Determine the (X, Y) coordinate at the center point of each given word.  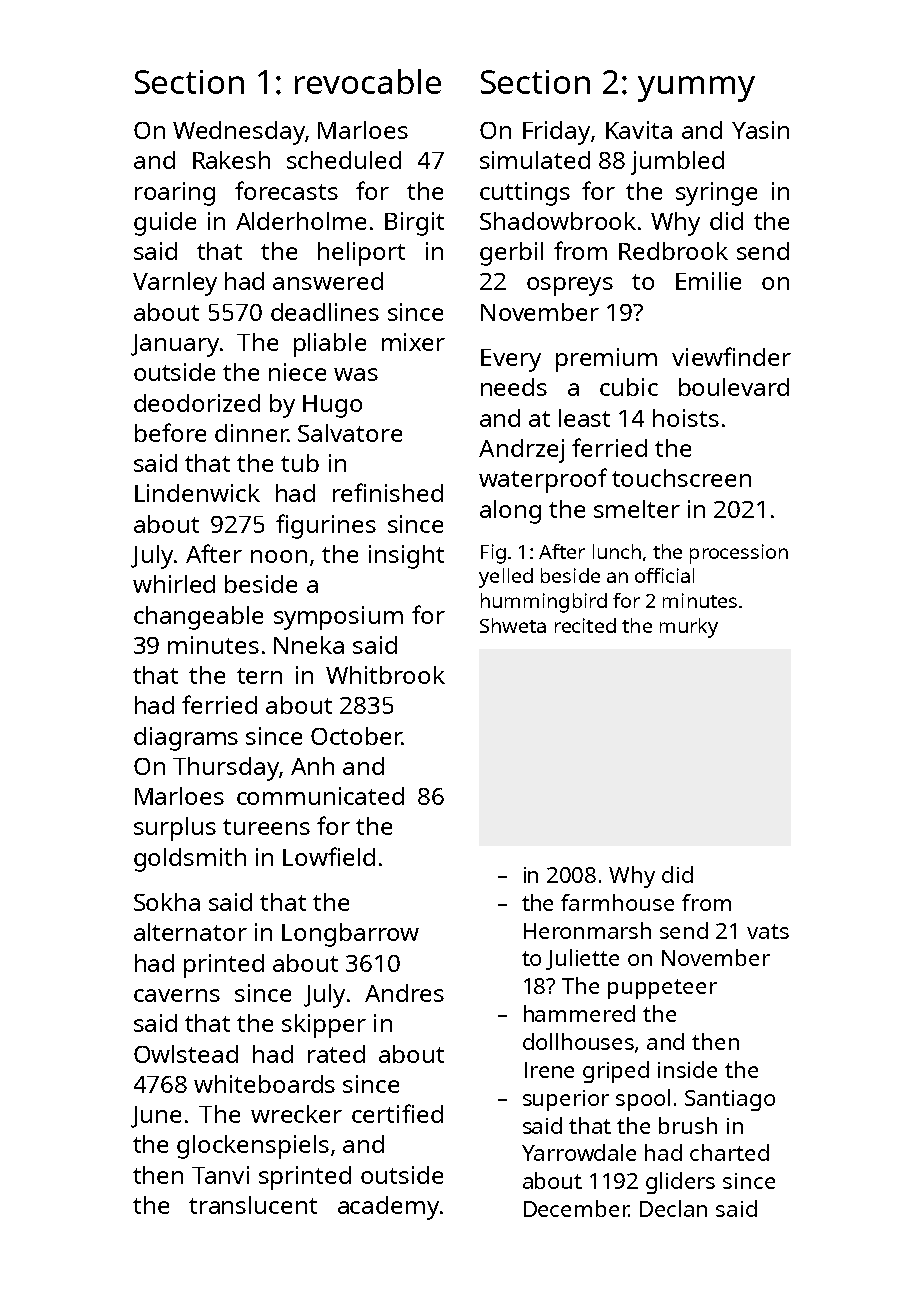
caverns (177, 995)
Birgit (414, 224)
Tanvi (220, 1175)
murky (689, 628)
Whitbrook (385, 675)
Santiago (730, 1100)
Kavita (639, 130)
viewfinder (731, 356)
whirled (174, 584)
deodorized (197, 403)
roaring (175, 194)
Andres (404, 993)
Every (511, 360)
